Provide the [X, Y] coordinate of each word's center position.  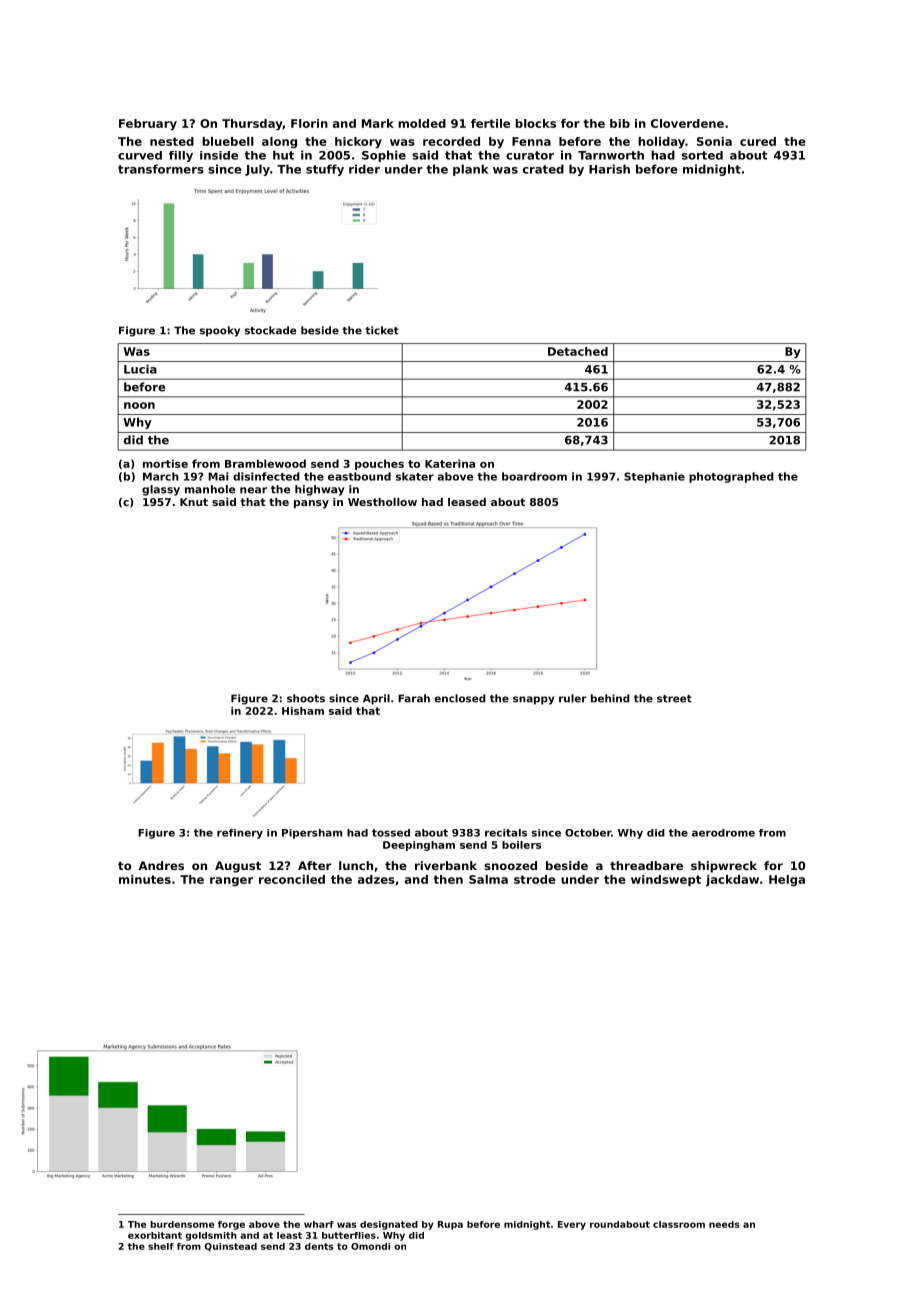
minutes [145, 879]
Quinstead [230, 1247]
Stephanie [654, 477]
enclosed [460, 698]
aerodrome [723, 833]
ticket [382, 330]
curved [140, 155]
